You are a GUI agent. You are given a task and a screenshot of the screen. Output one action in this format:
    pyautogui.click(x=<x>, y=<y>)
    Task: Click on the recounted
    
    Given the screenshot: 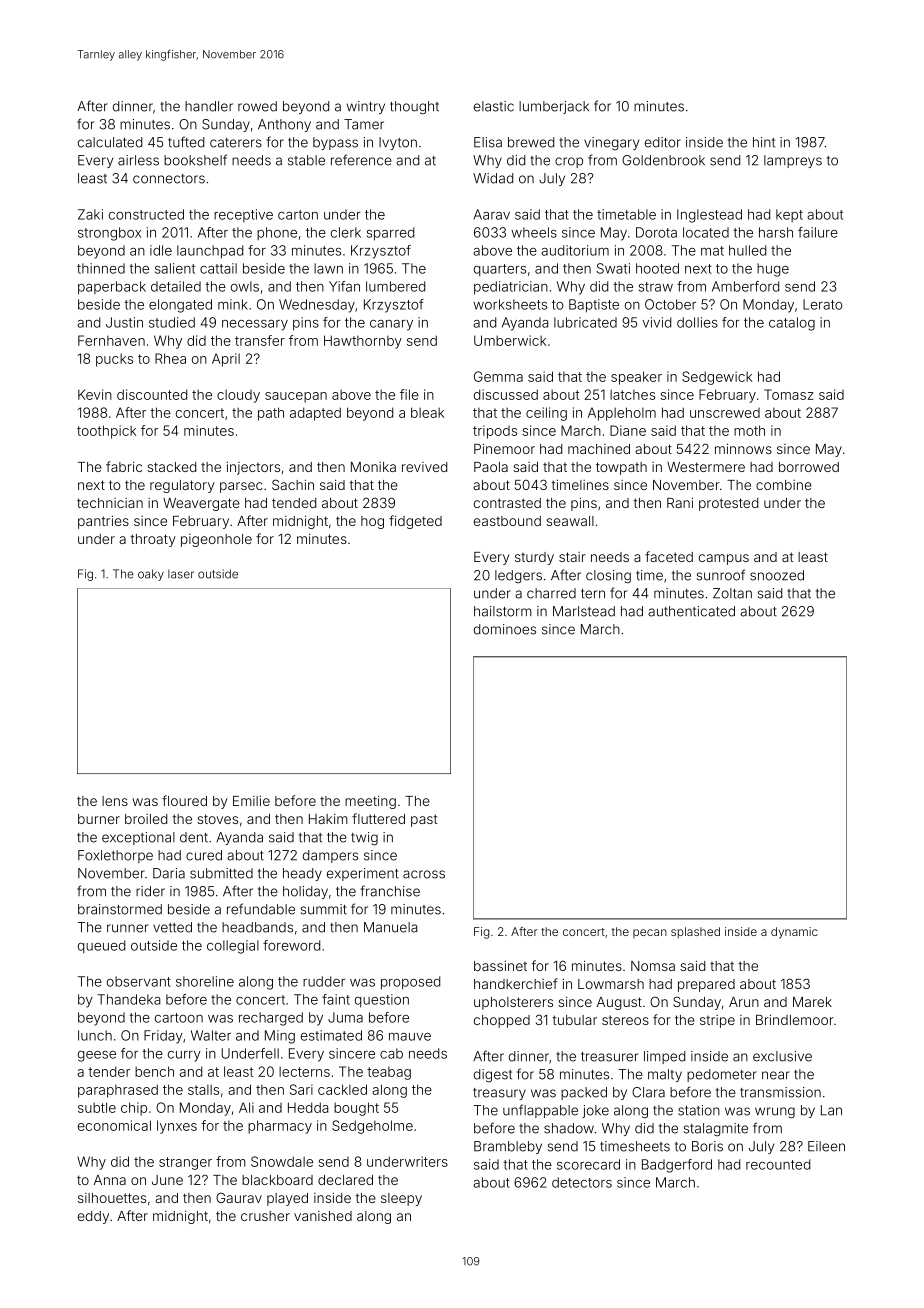 What is the action you would take?
    pyautogui.click(x=778, y=1164)
